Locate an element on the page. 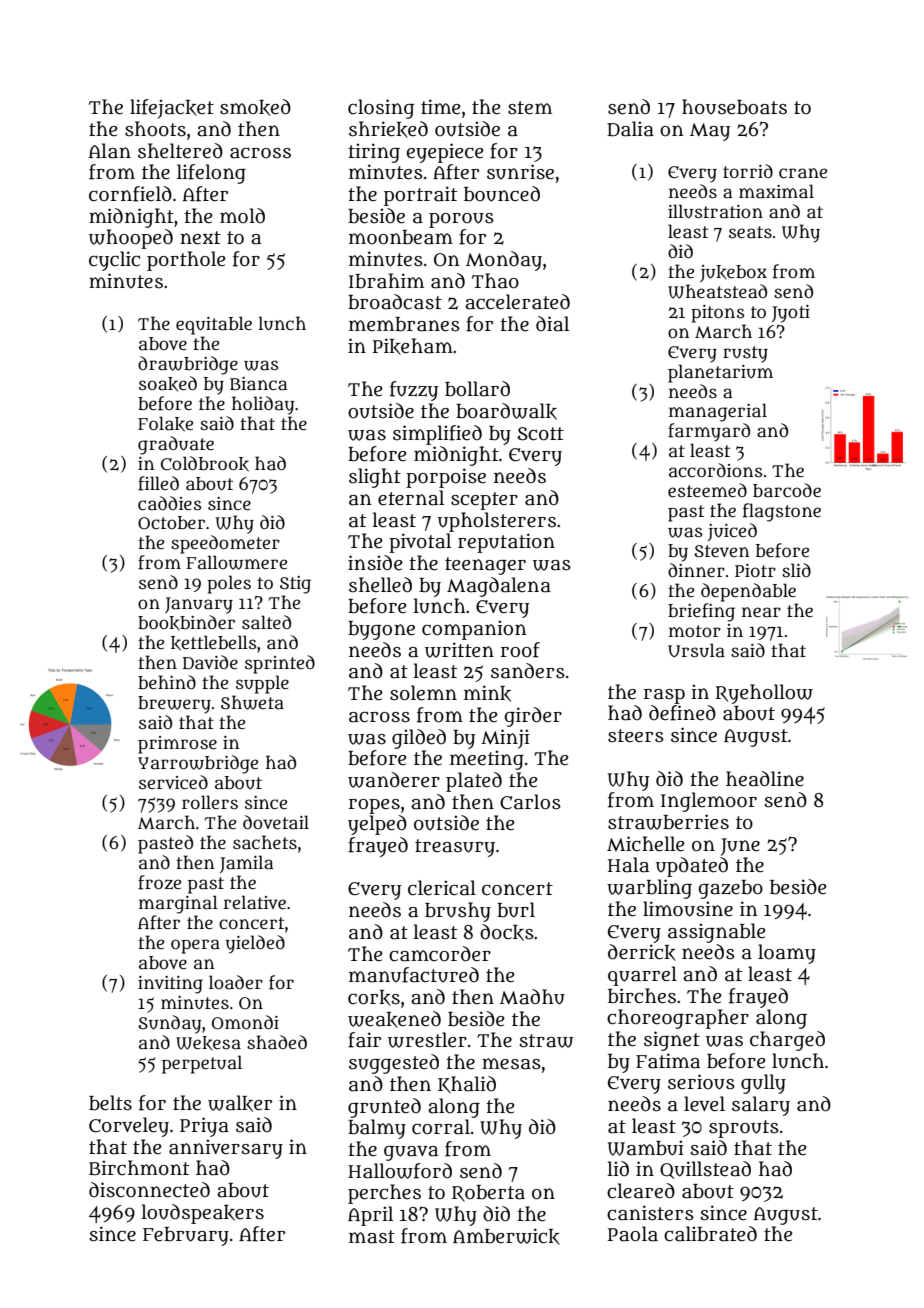 This page has height=1308, width=924. near is located at coordinates (761, 612).
